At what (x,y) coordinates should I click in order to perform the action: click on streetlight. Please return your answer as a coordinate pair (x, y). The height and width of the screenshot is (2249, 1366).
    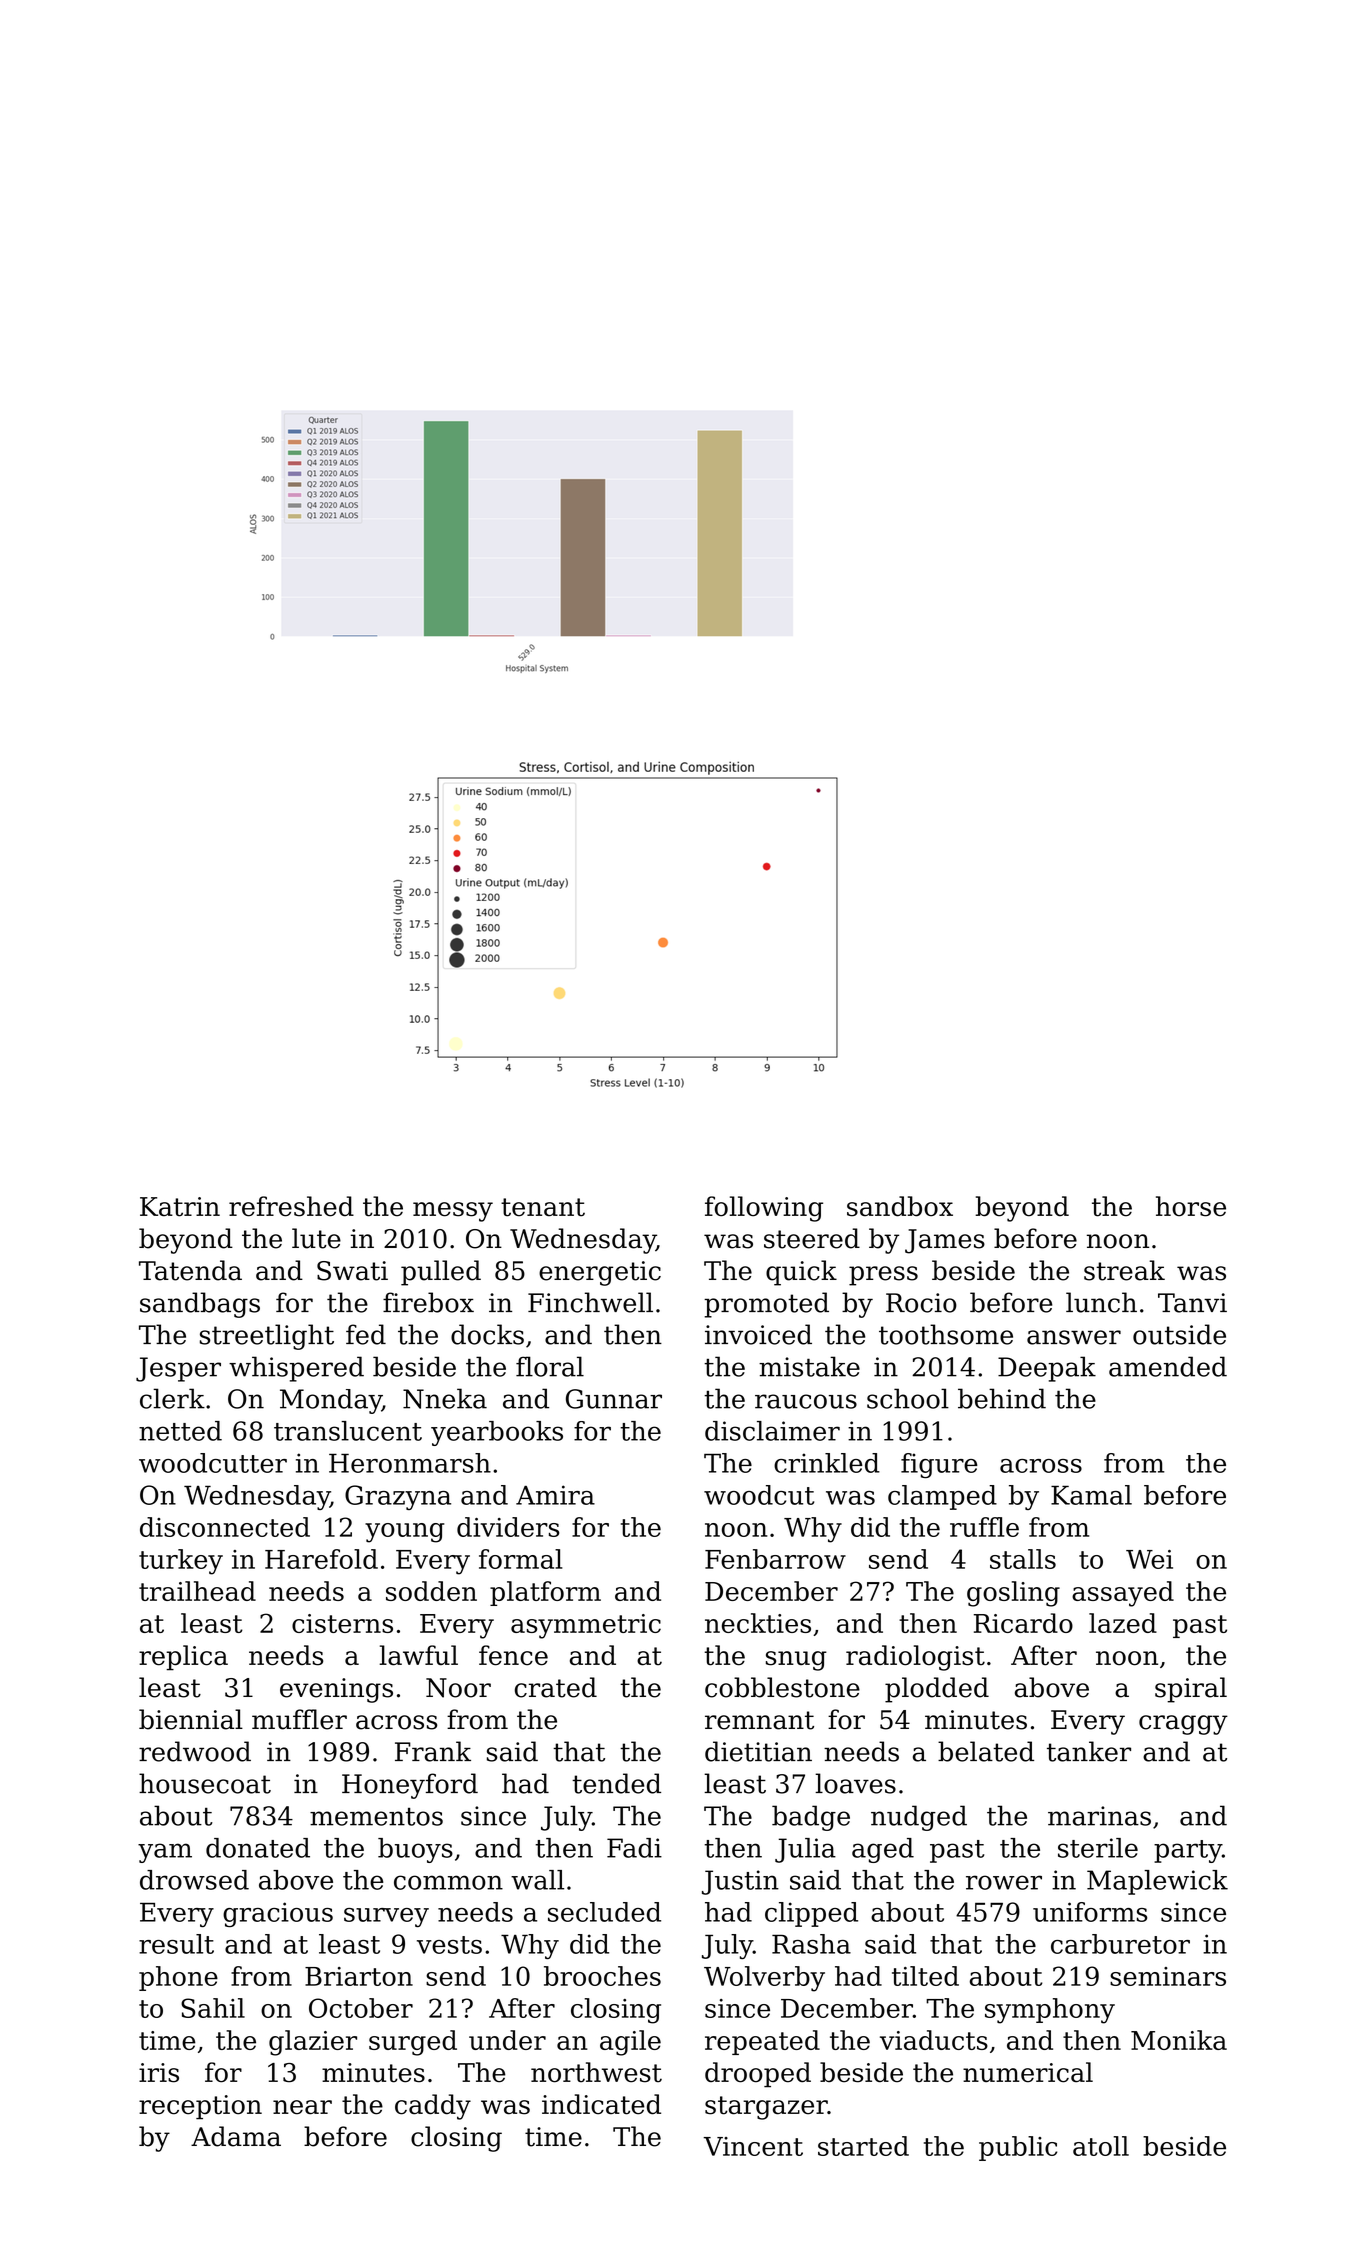
    Looking at the image, I should click on (267, 1337).
